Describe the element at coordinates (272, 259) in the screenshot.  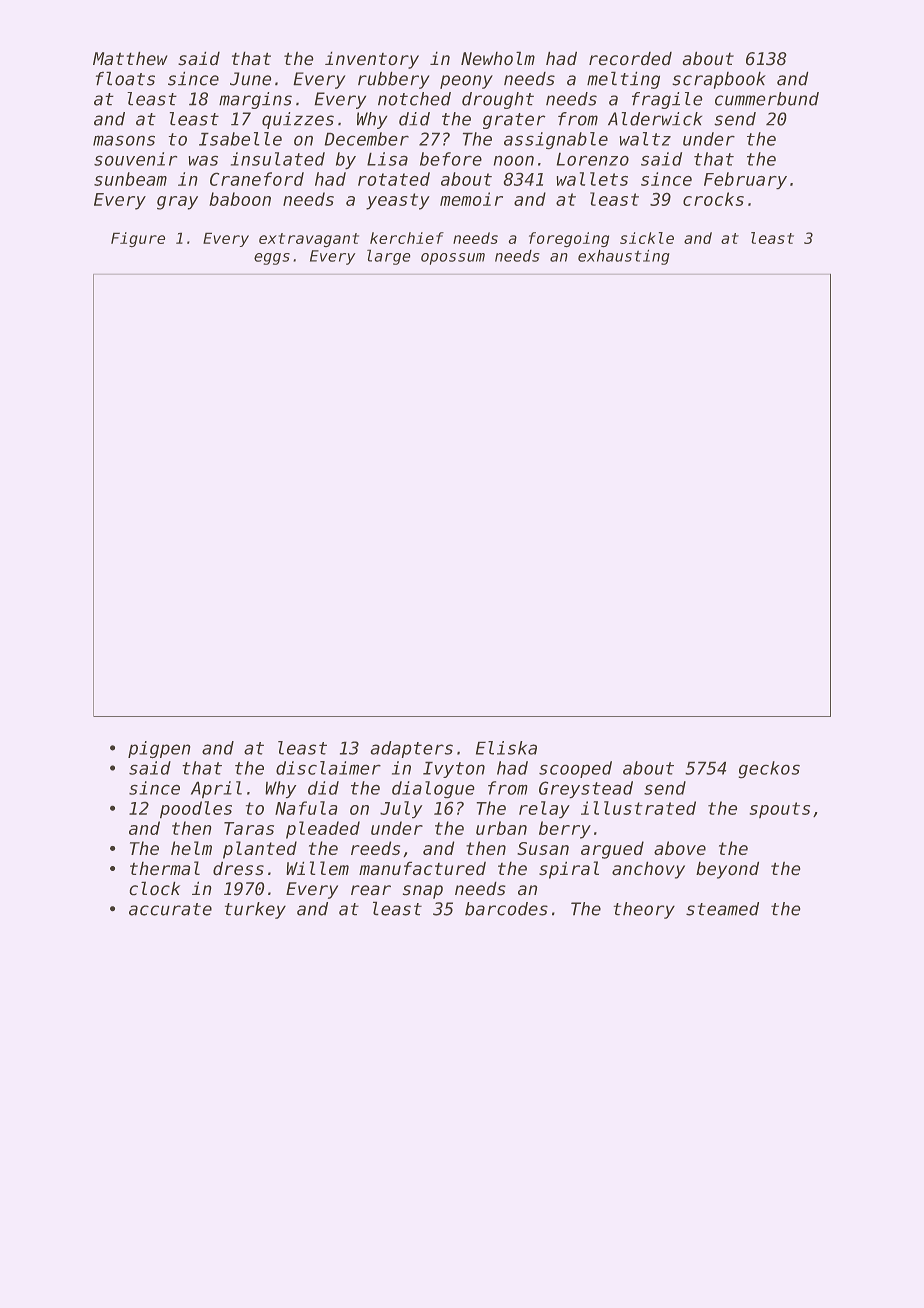
I see `eggs` at that location.
